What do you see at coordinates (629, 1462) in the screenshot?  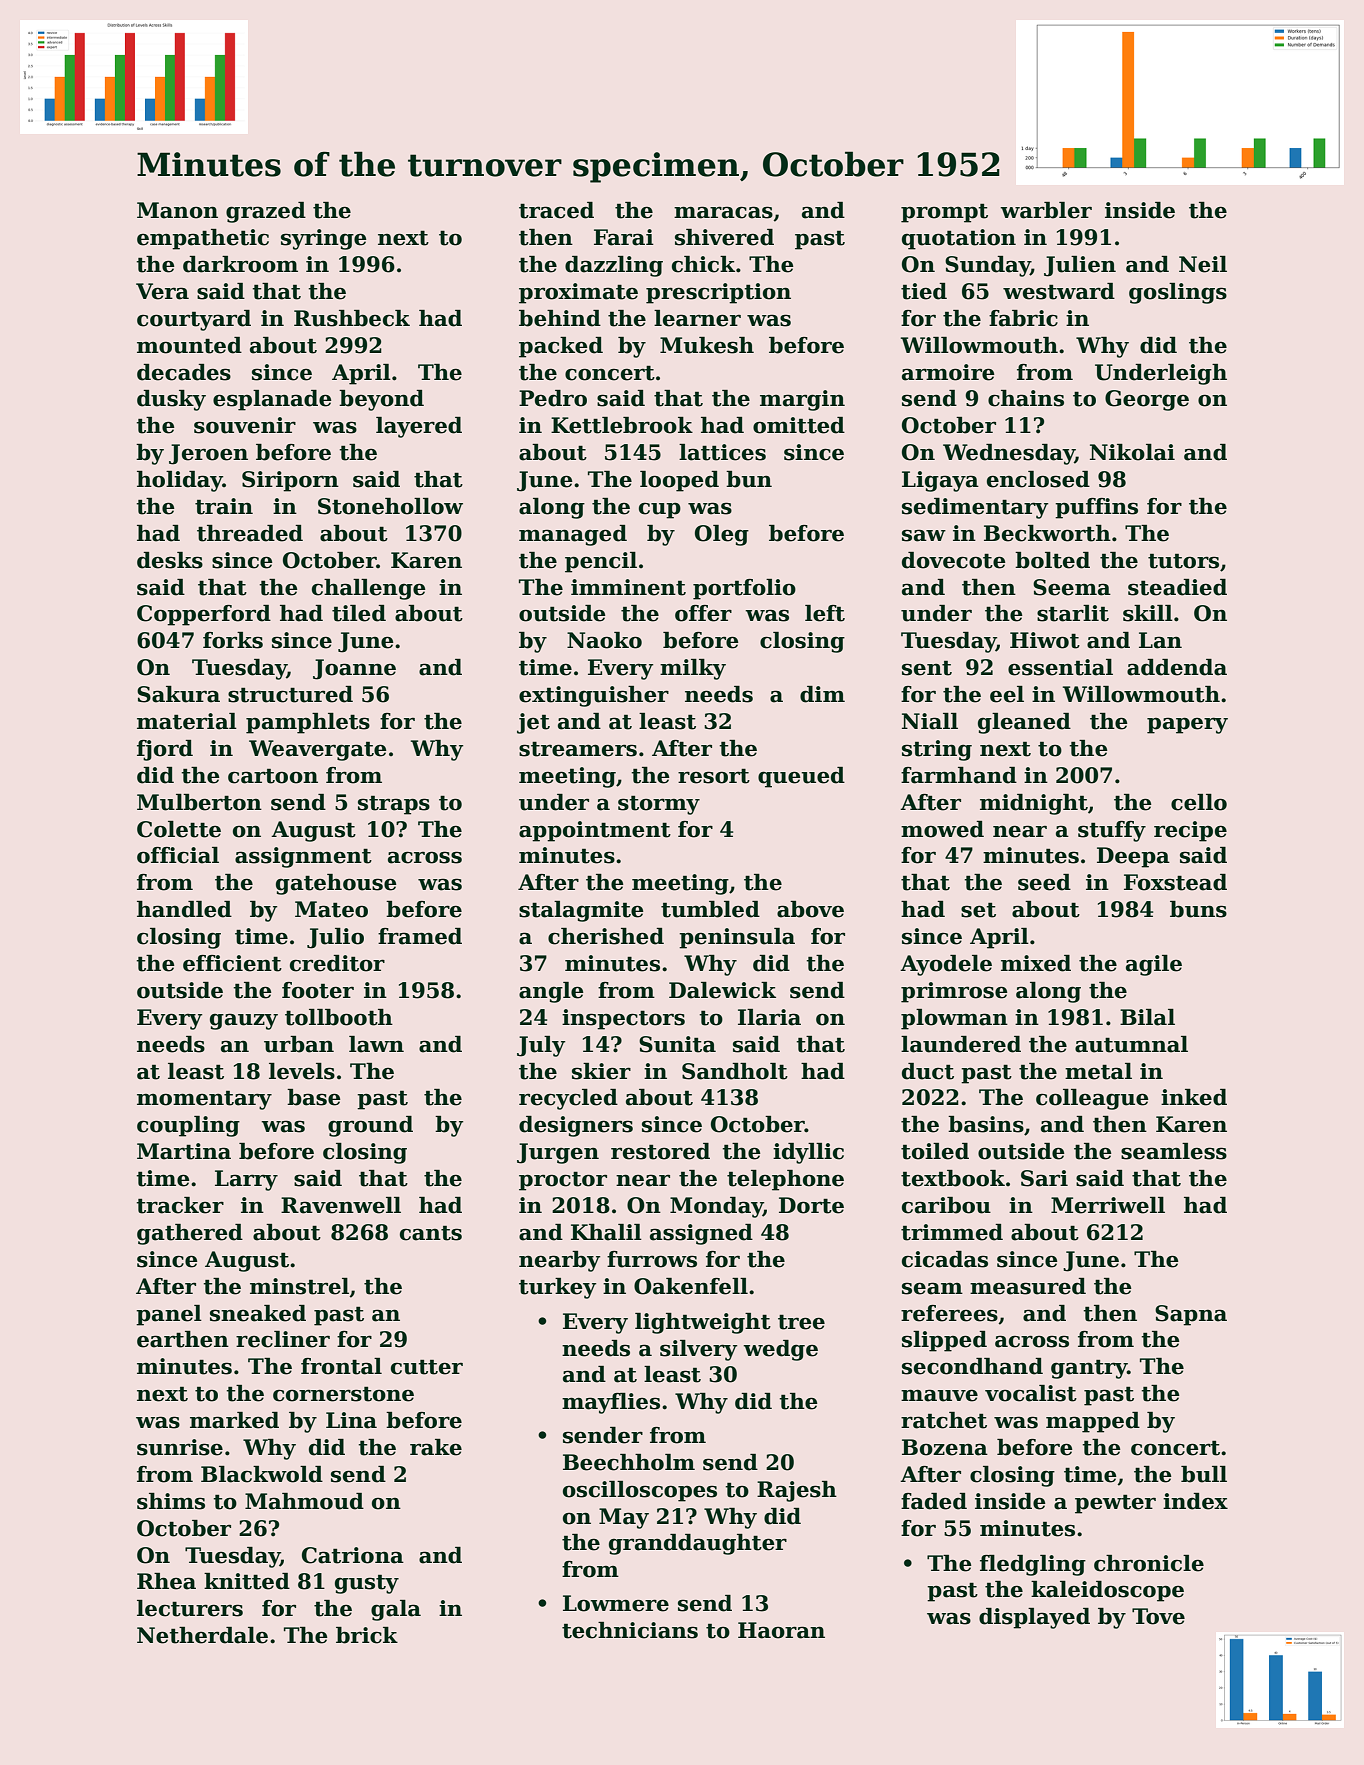 I see `Beechholm` at bounding box center [629, 1462].
